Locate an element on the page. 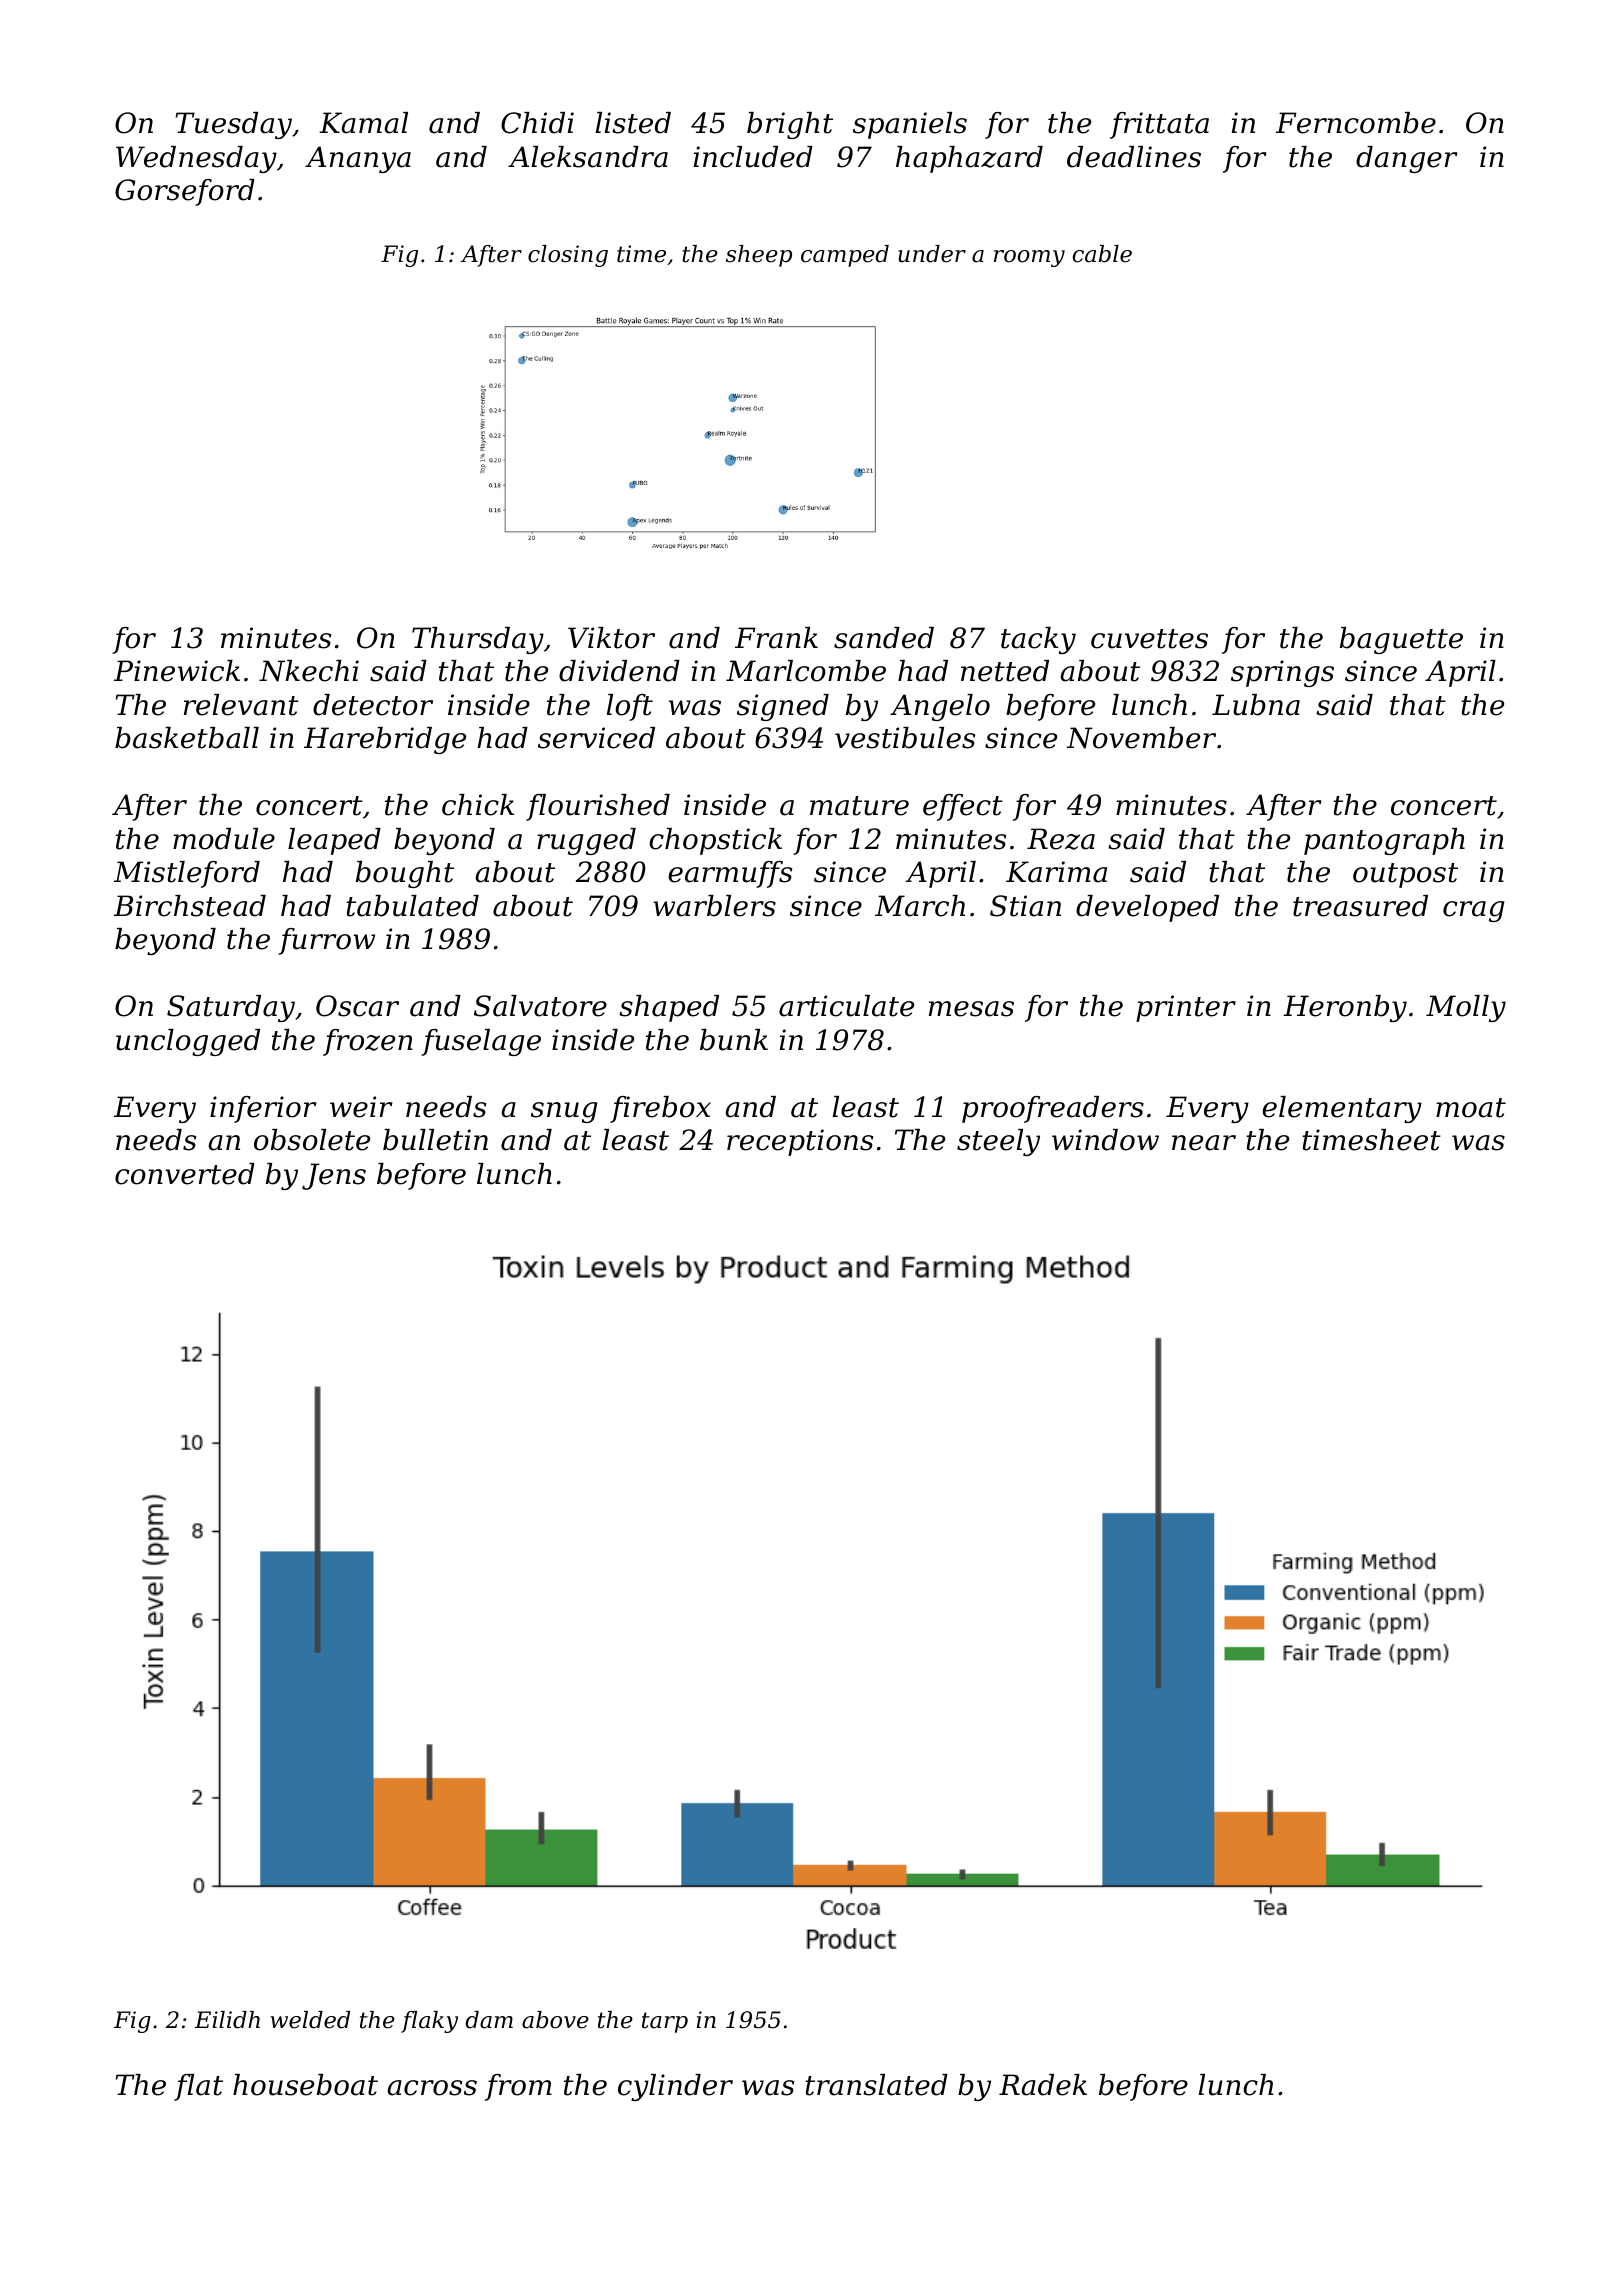 Image resolution: width=1620 pixels, height=2292 pixels. steely is located at coordinates (998, 1142).
